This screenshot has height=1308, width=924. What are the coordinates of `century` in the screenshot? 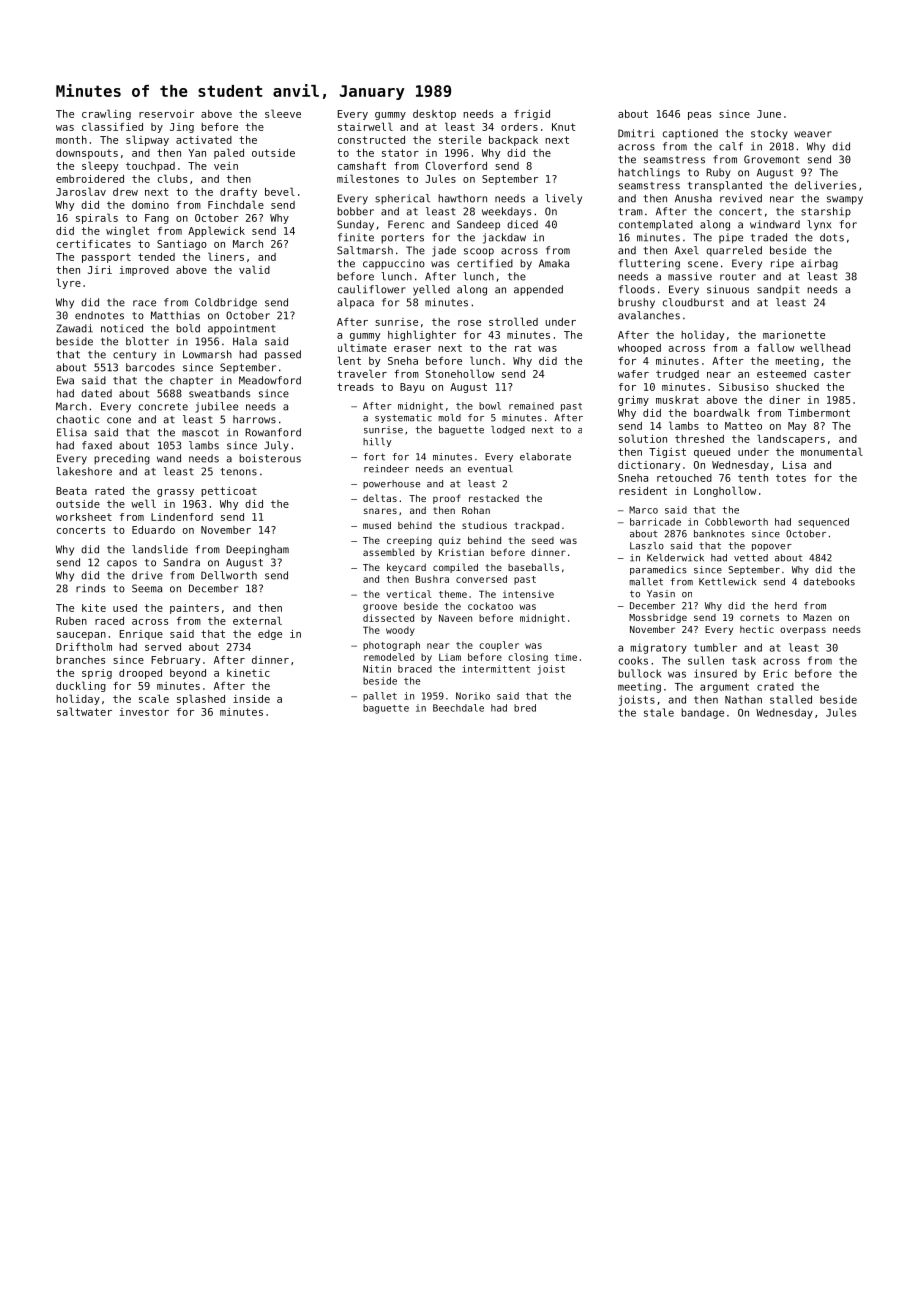 It's located at (134, 356).
